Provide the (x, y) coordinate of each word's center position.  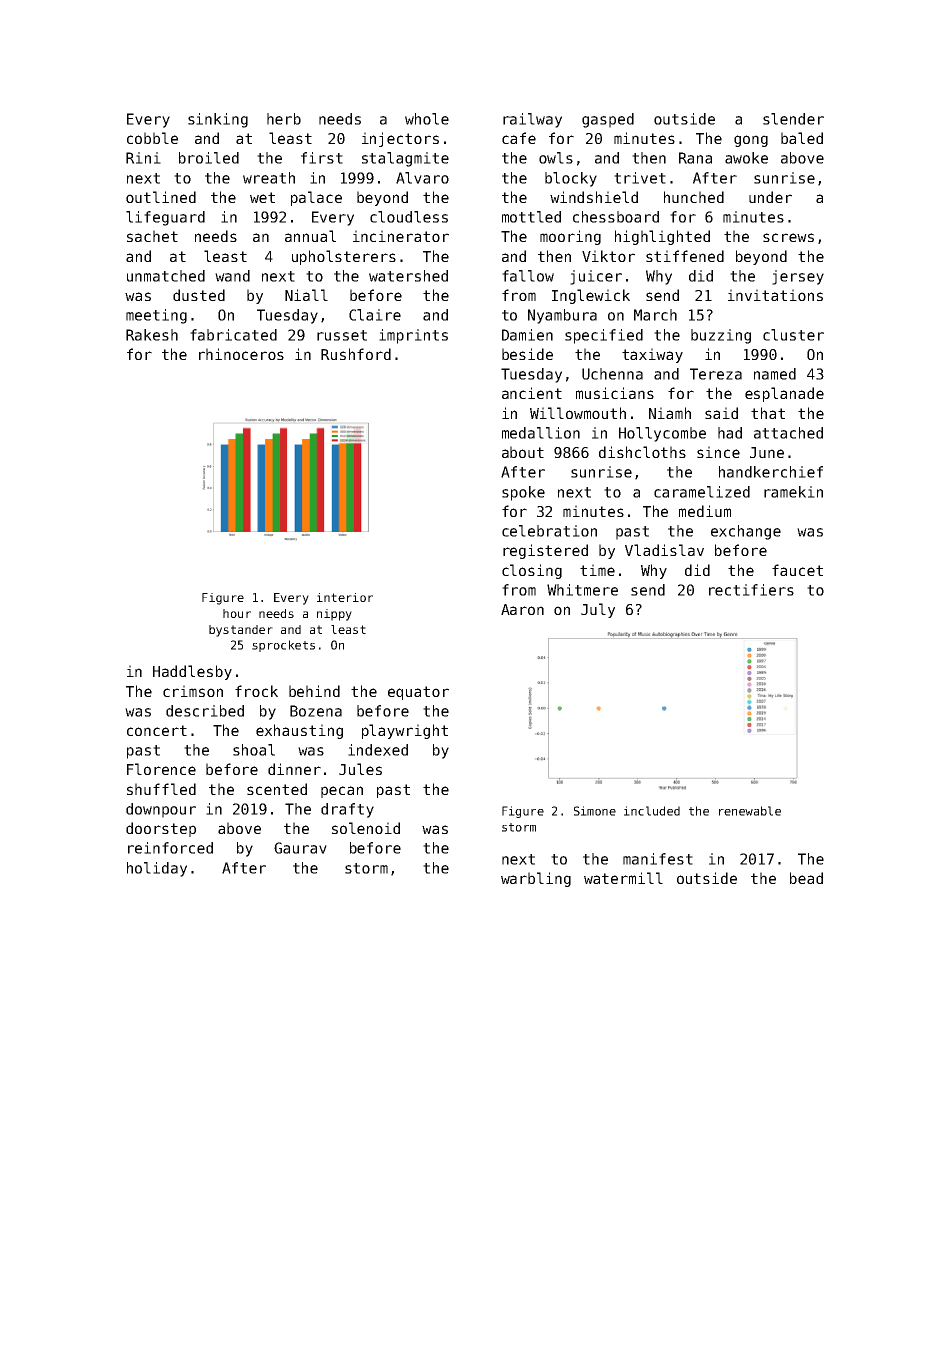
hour (237, 613)
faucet (797, 570)
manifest (658, 859)
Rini (143, 158)
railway (532, 120)
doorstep (161, 829)
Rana (695, 158)
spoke (523, 493)
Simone (595, 811)
